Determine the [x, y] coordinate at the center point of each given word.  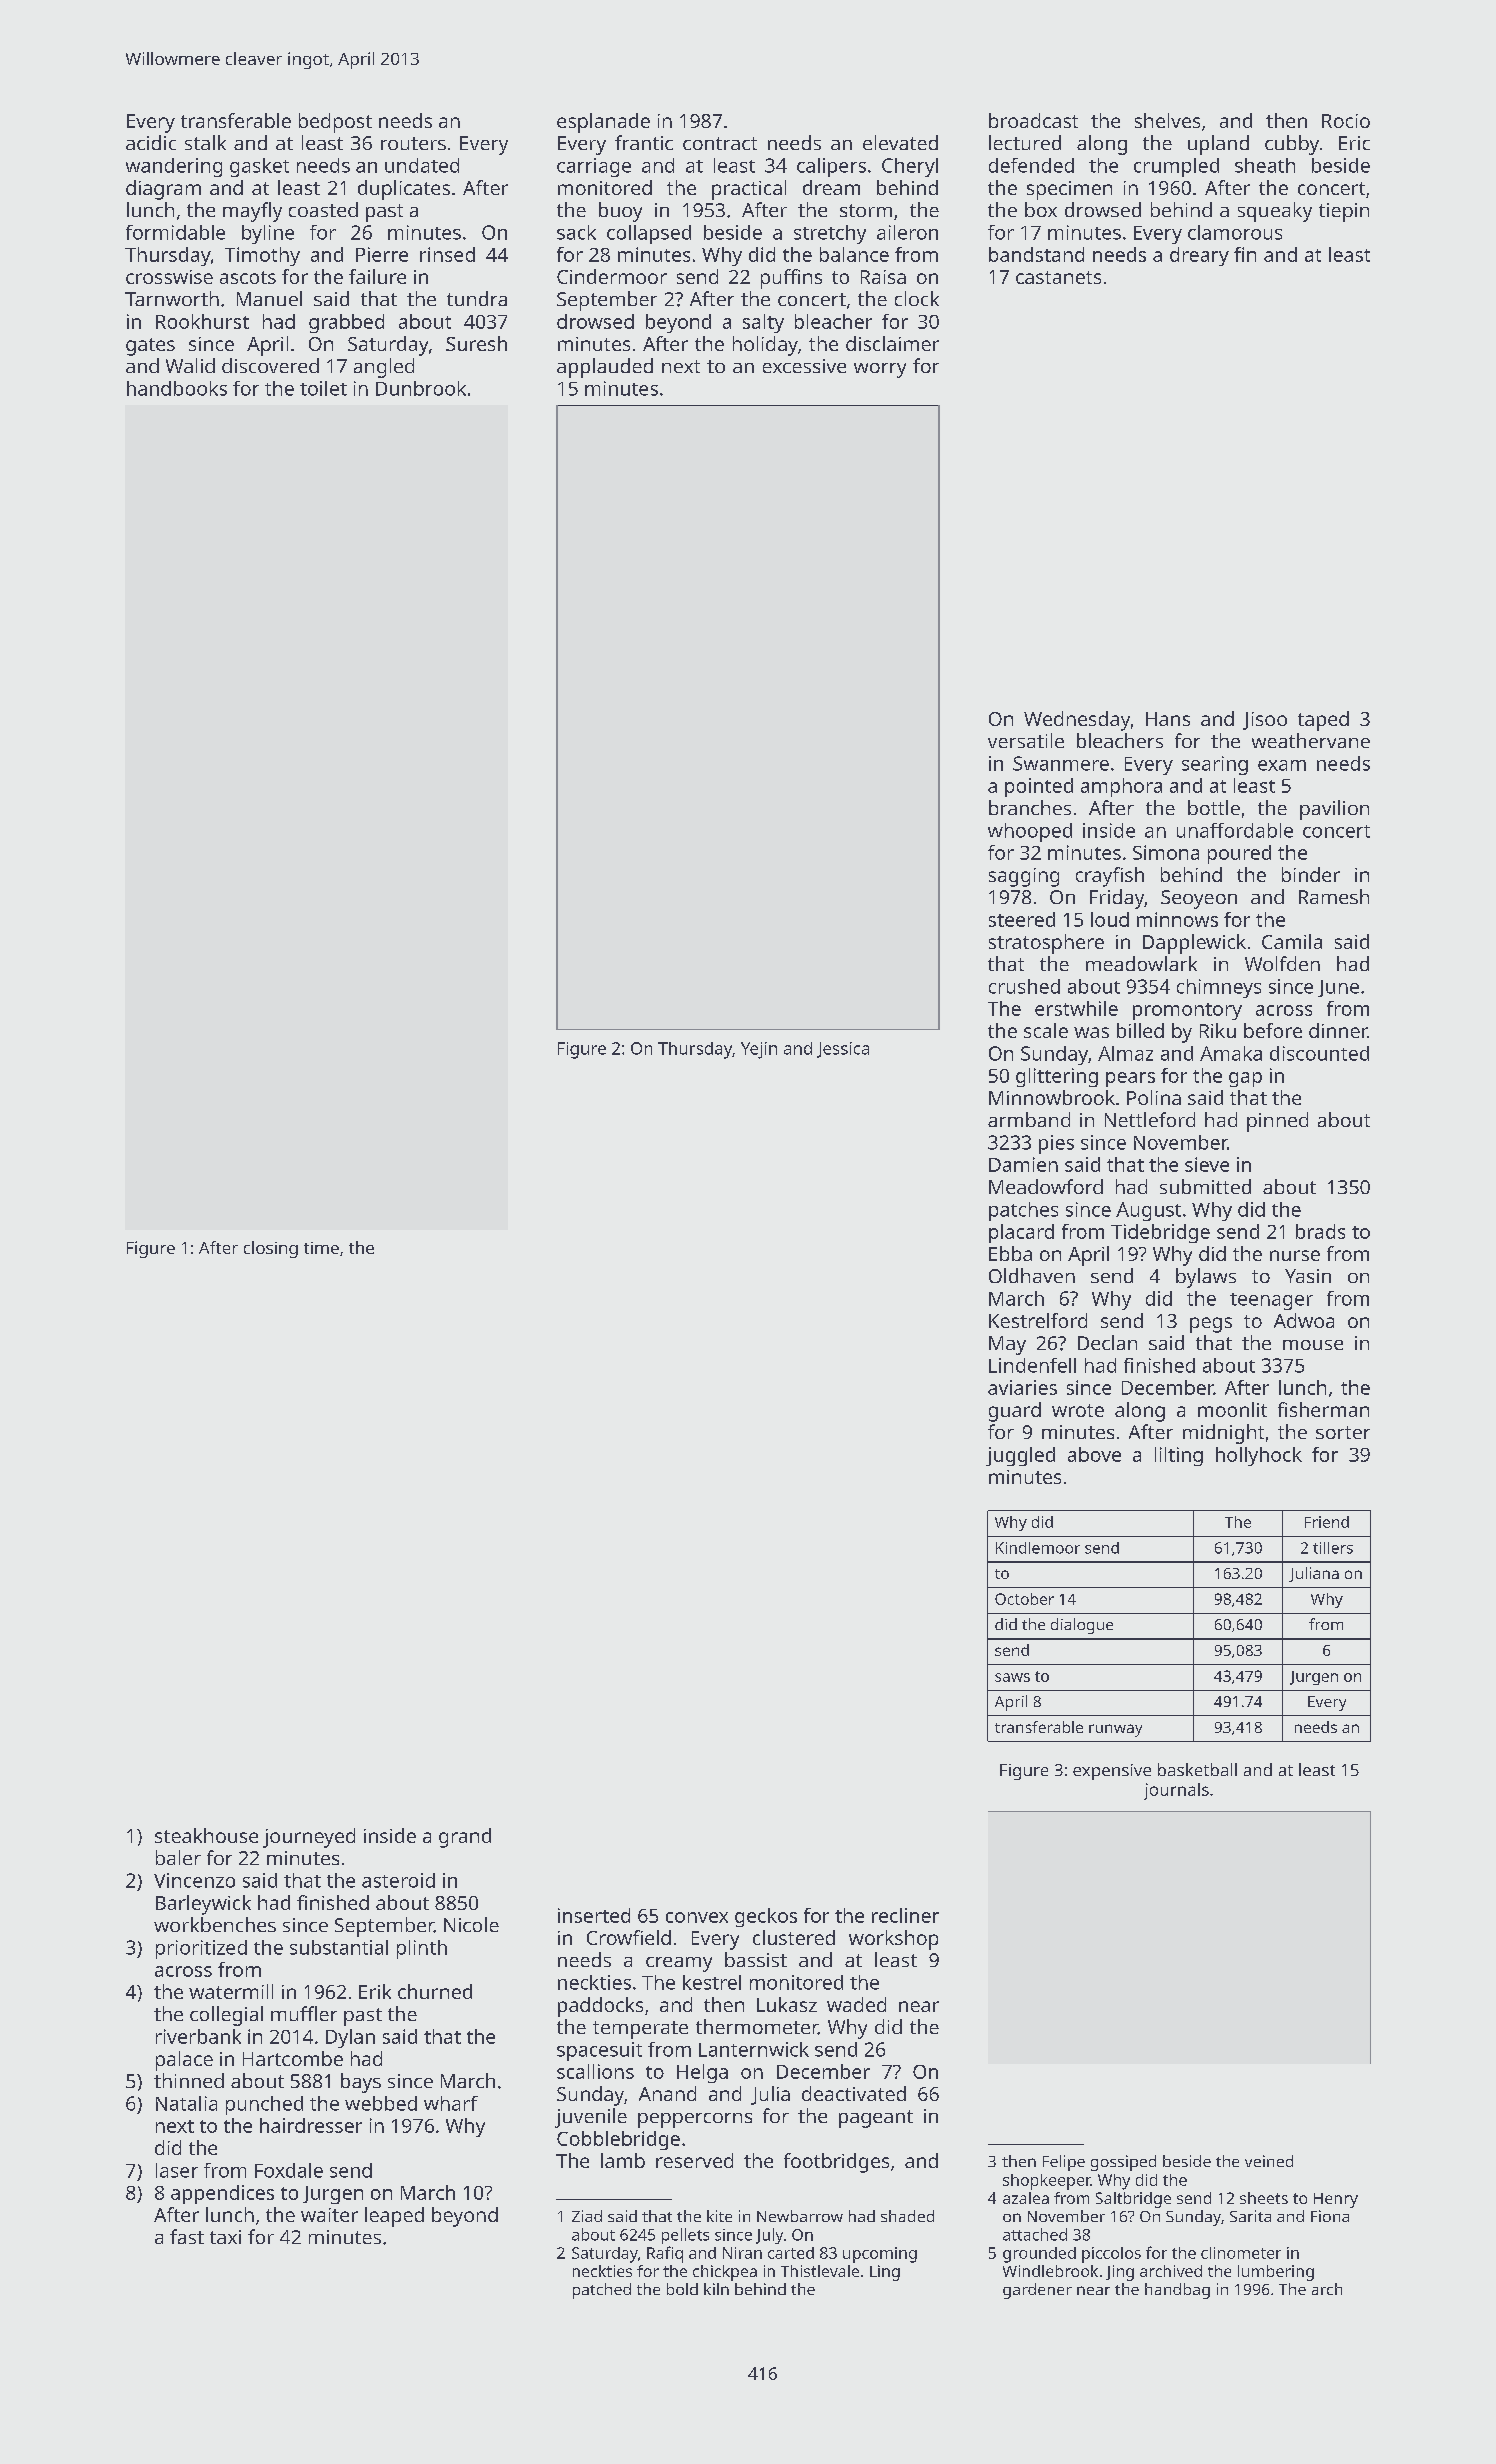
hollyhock [1259, 1456]
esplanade [603, 123]
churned [435, 1991]
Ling [885, 2273]
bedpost [335, 123]
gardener [1037, 2291]
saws [1012, 1677]
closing [271, 1249]
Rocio [1346, 121]
